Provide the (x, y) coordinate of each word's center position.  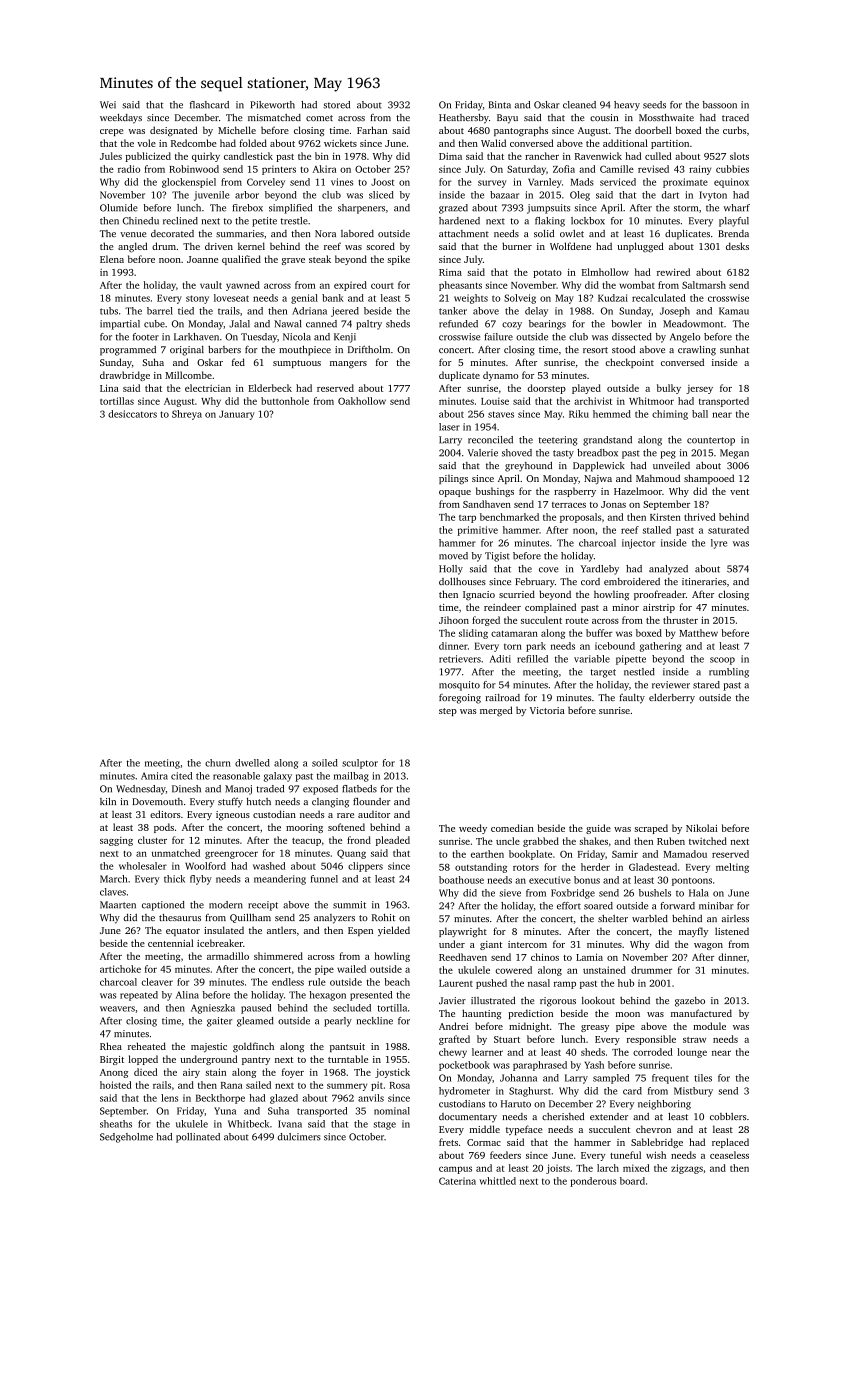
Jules (111, 156)
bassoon (720, 105)
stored (336, 105)
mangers (348, 364)
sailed (258, 1085)
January (237, 415)
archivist (593, 401)
